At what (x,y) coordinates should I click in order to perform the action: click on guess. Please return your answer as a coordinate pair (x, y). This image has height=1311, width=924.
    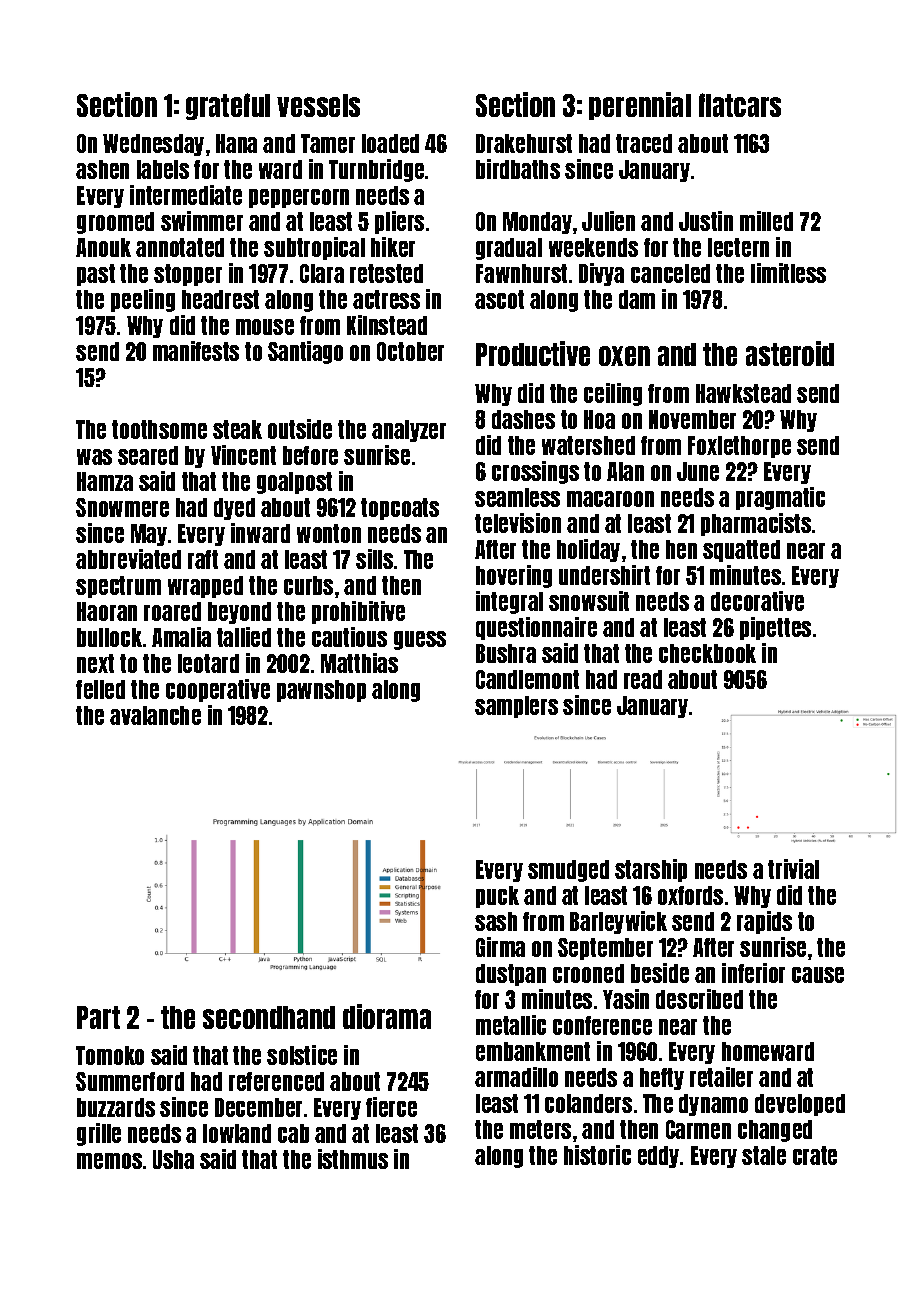
    Looking at the image, I should click on (420, 640).
